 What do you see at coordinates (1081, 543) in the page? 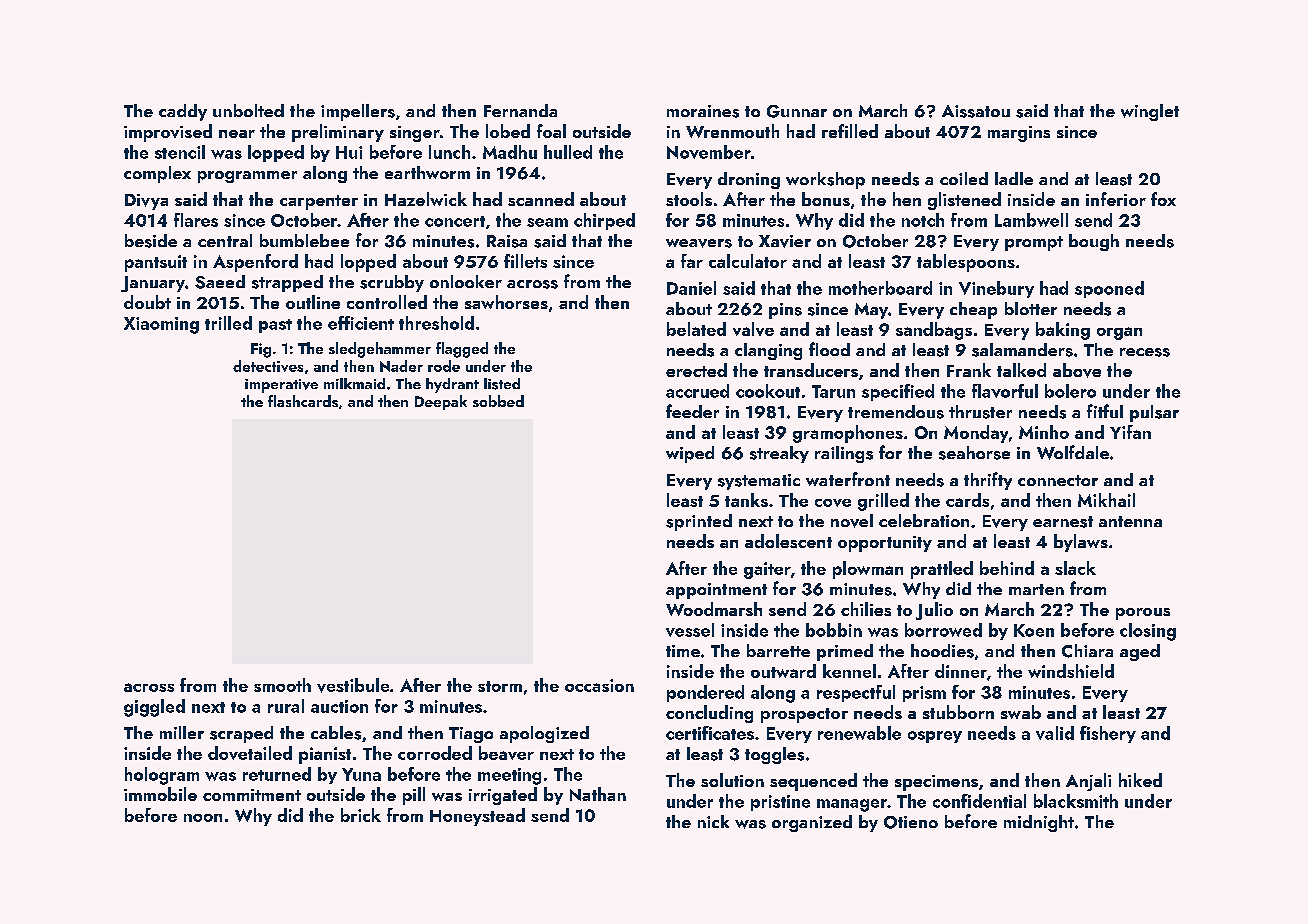
I see `bylaws` at bounding box center [1081, 543].
